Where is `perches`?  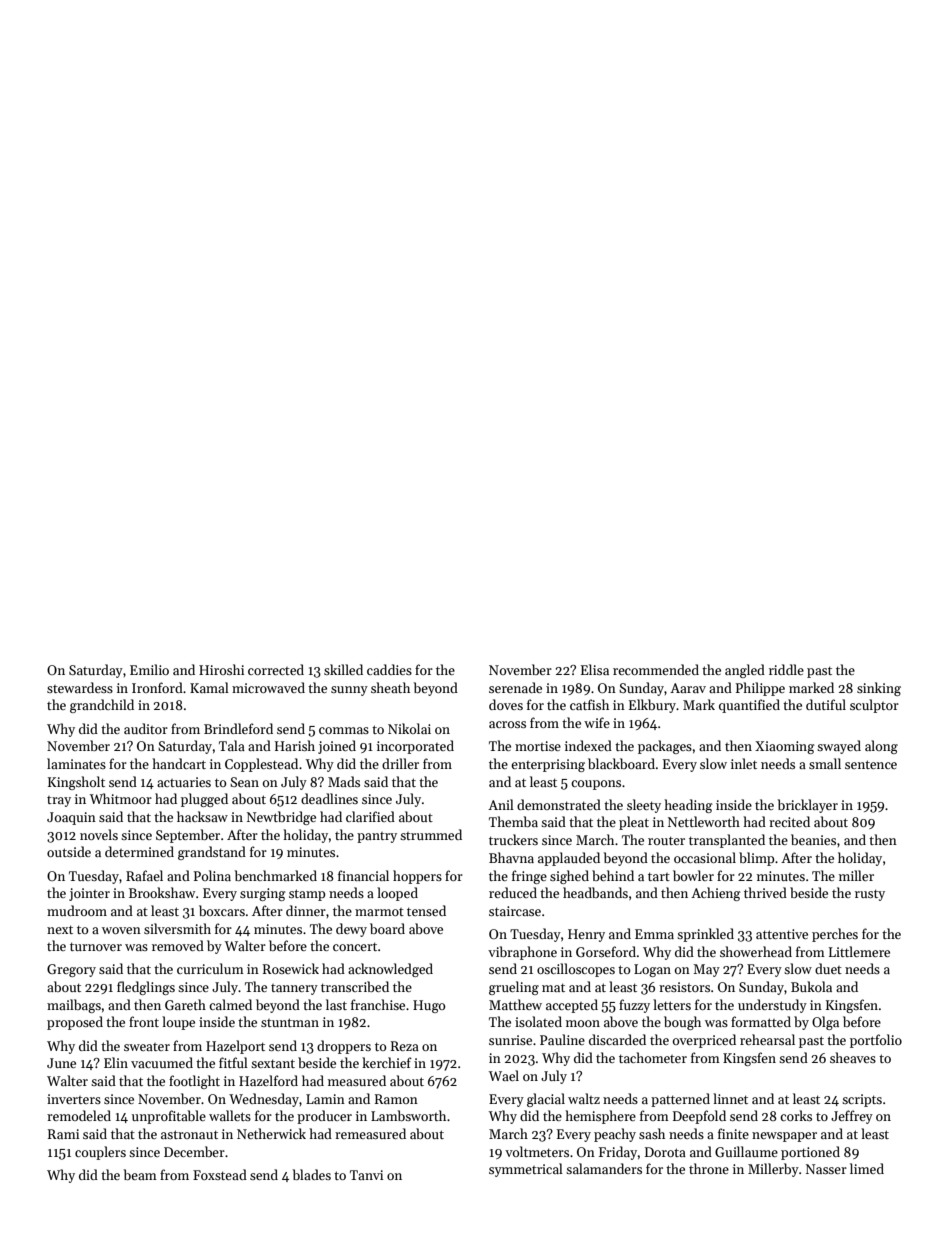
perches is located at coordinates (835, 935).
